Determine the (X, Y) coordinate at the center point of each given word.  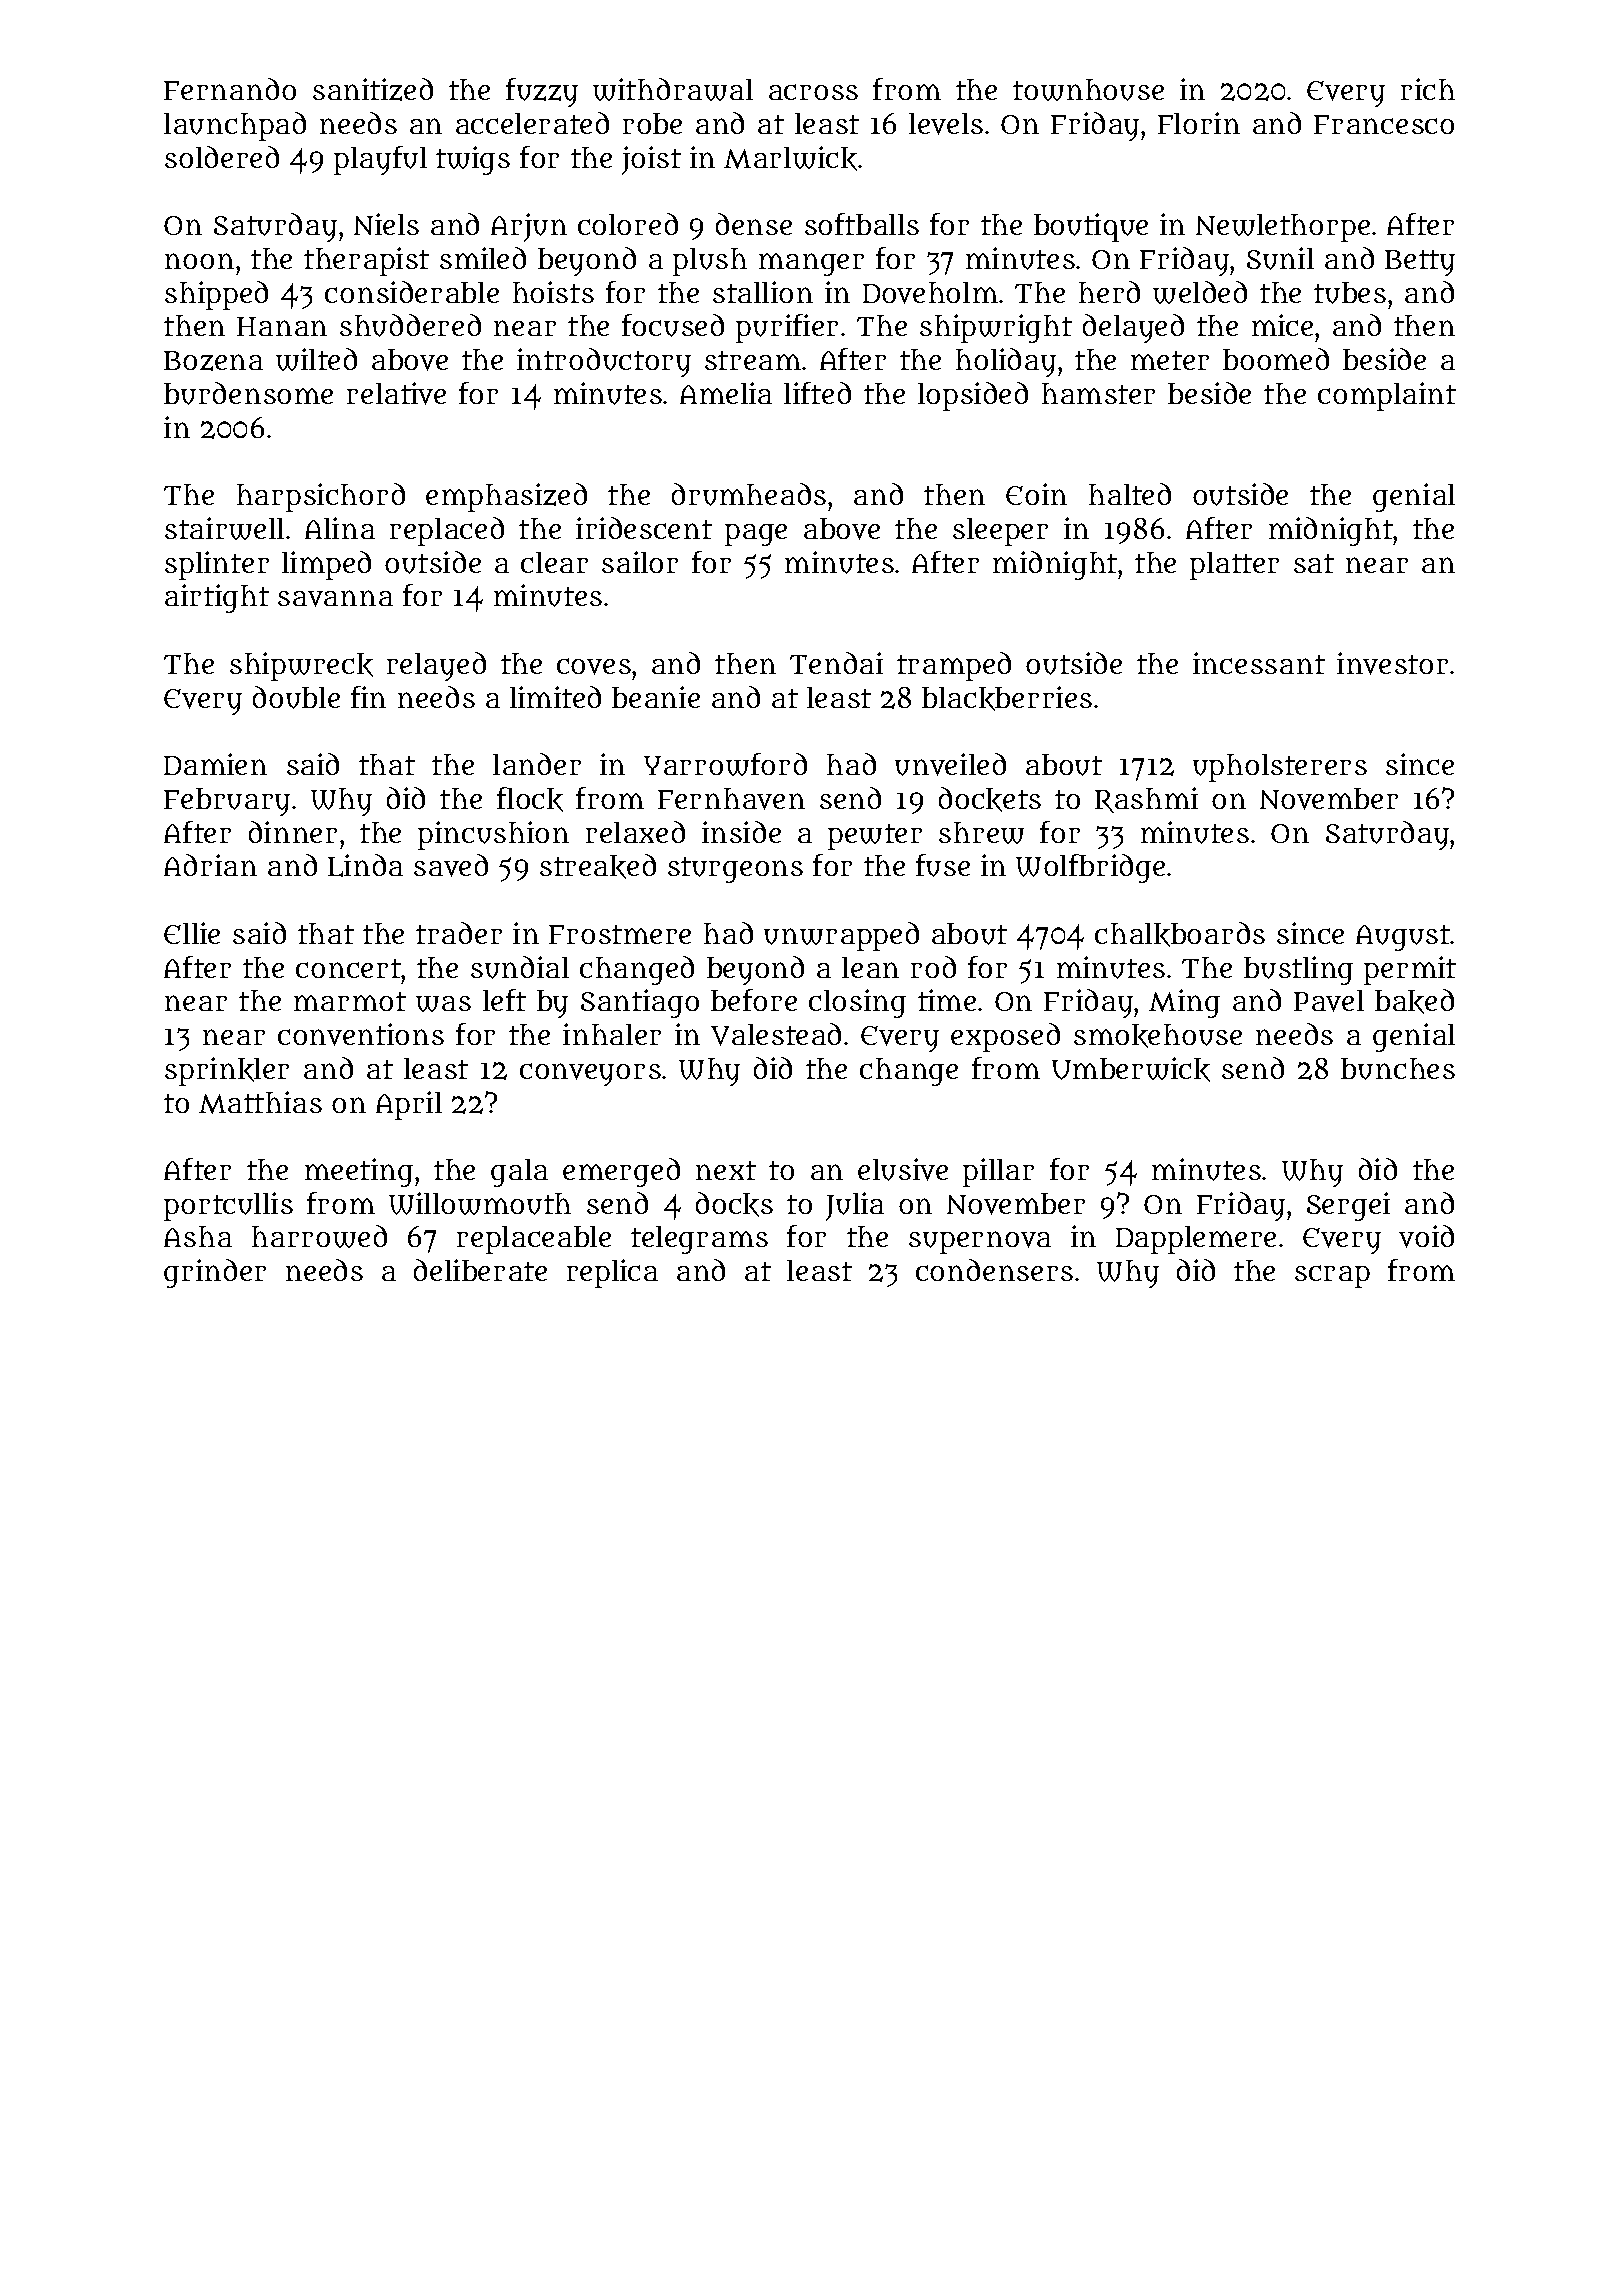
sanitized (373, 89)
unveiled (950, 764)
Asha (198, 1236)
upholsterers (1280, 768)
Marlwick (790, 158)
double (296, 697)
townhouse (1088, 90)
